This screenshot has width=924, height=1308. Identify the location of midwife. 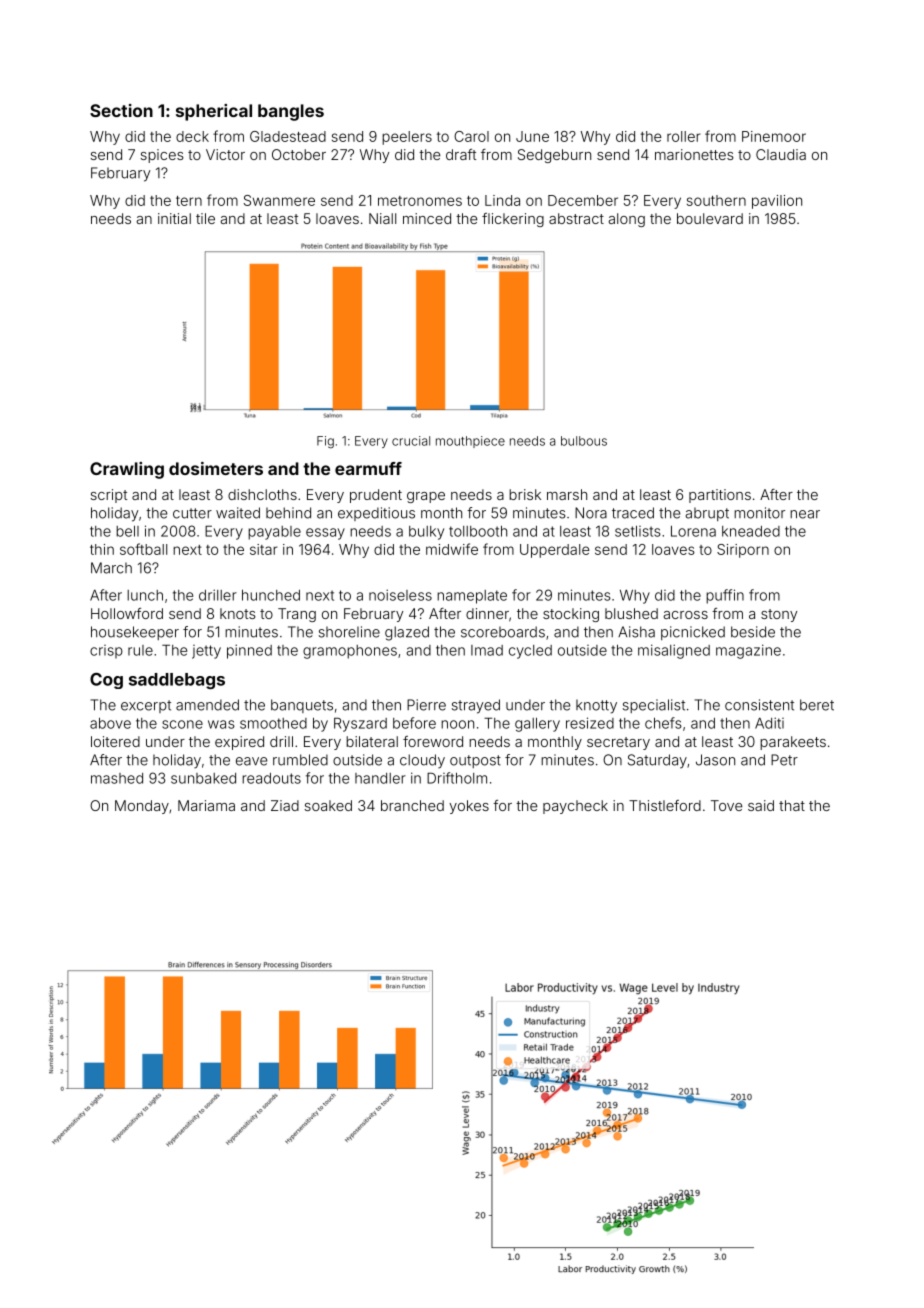
(452, 549).
